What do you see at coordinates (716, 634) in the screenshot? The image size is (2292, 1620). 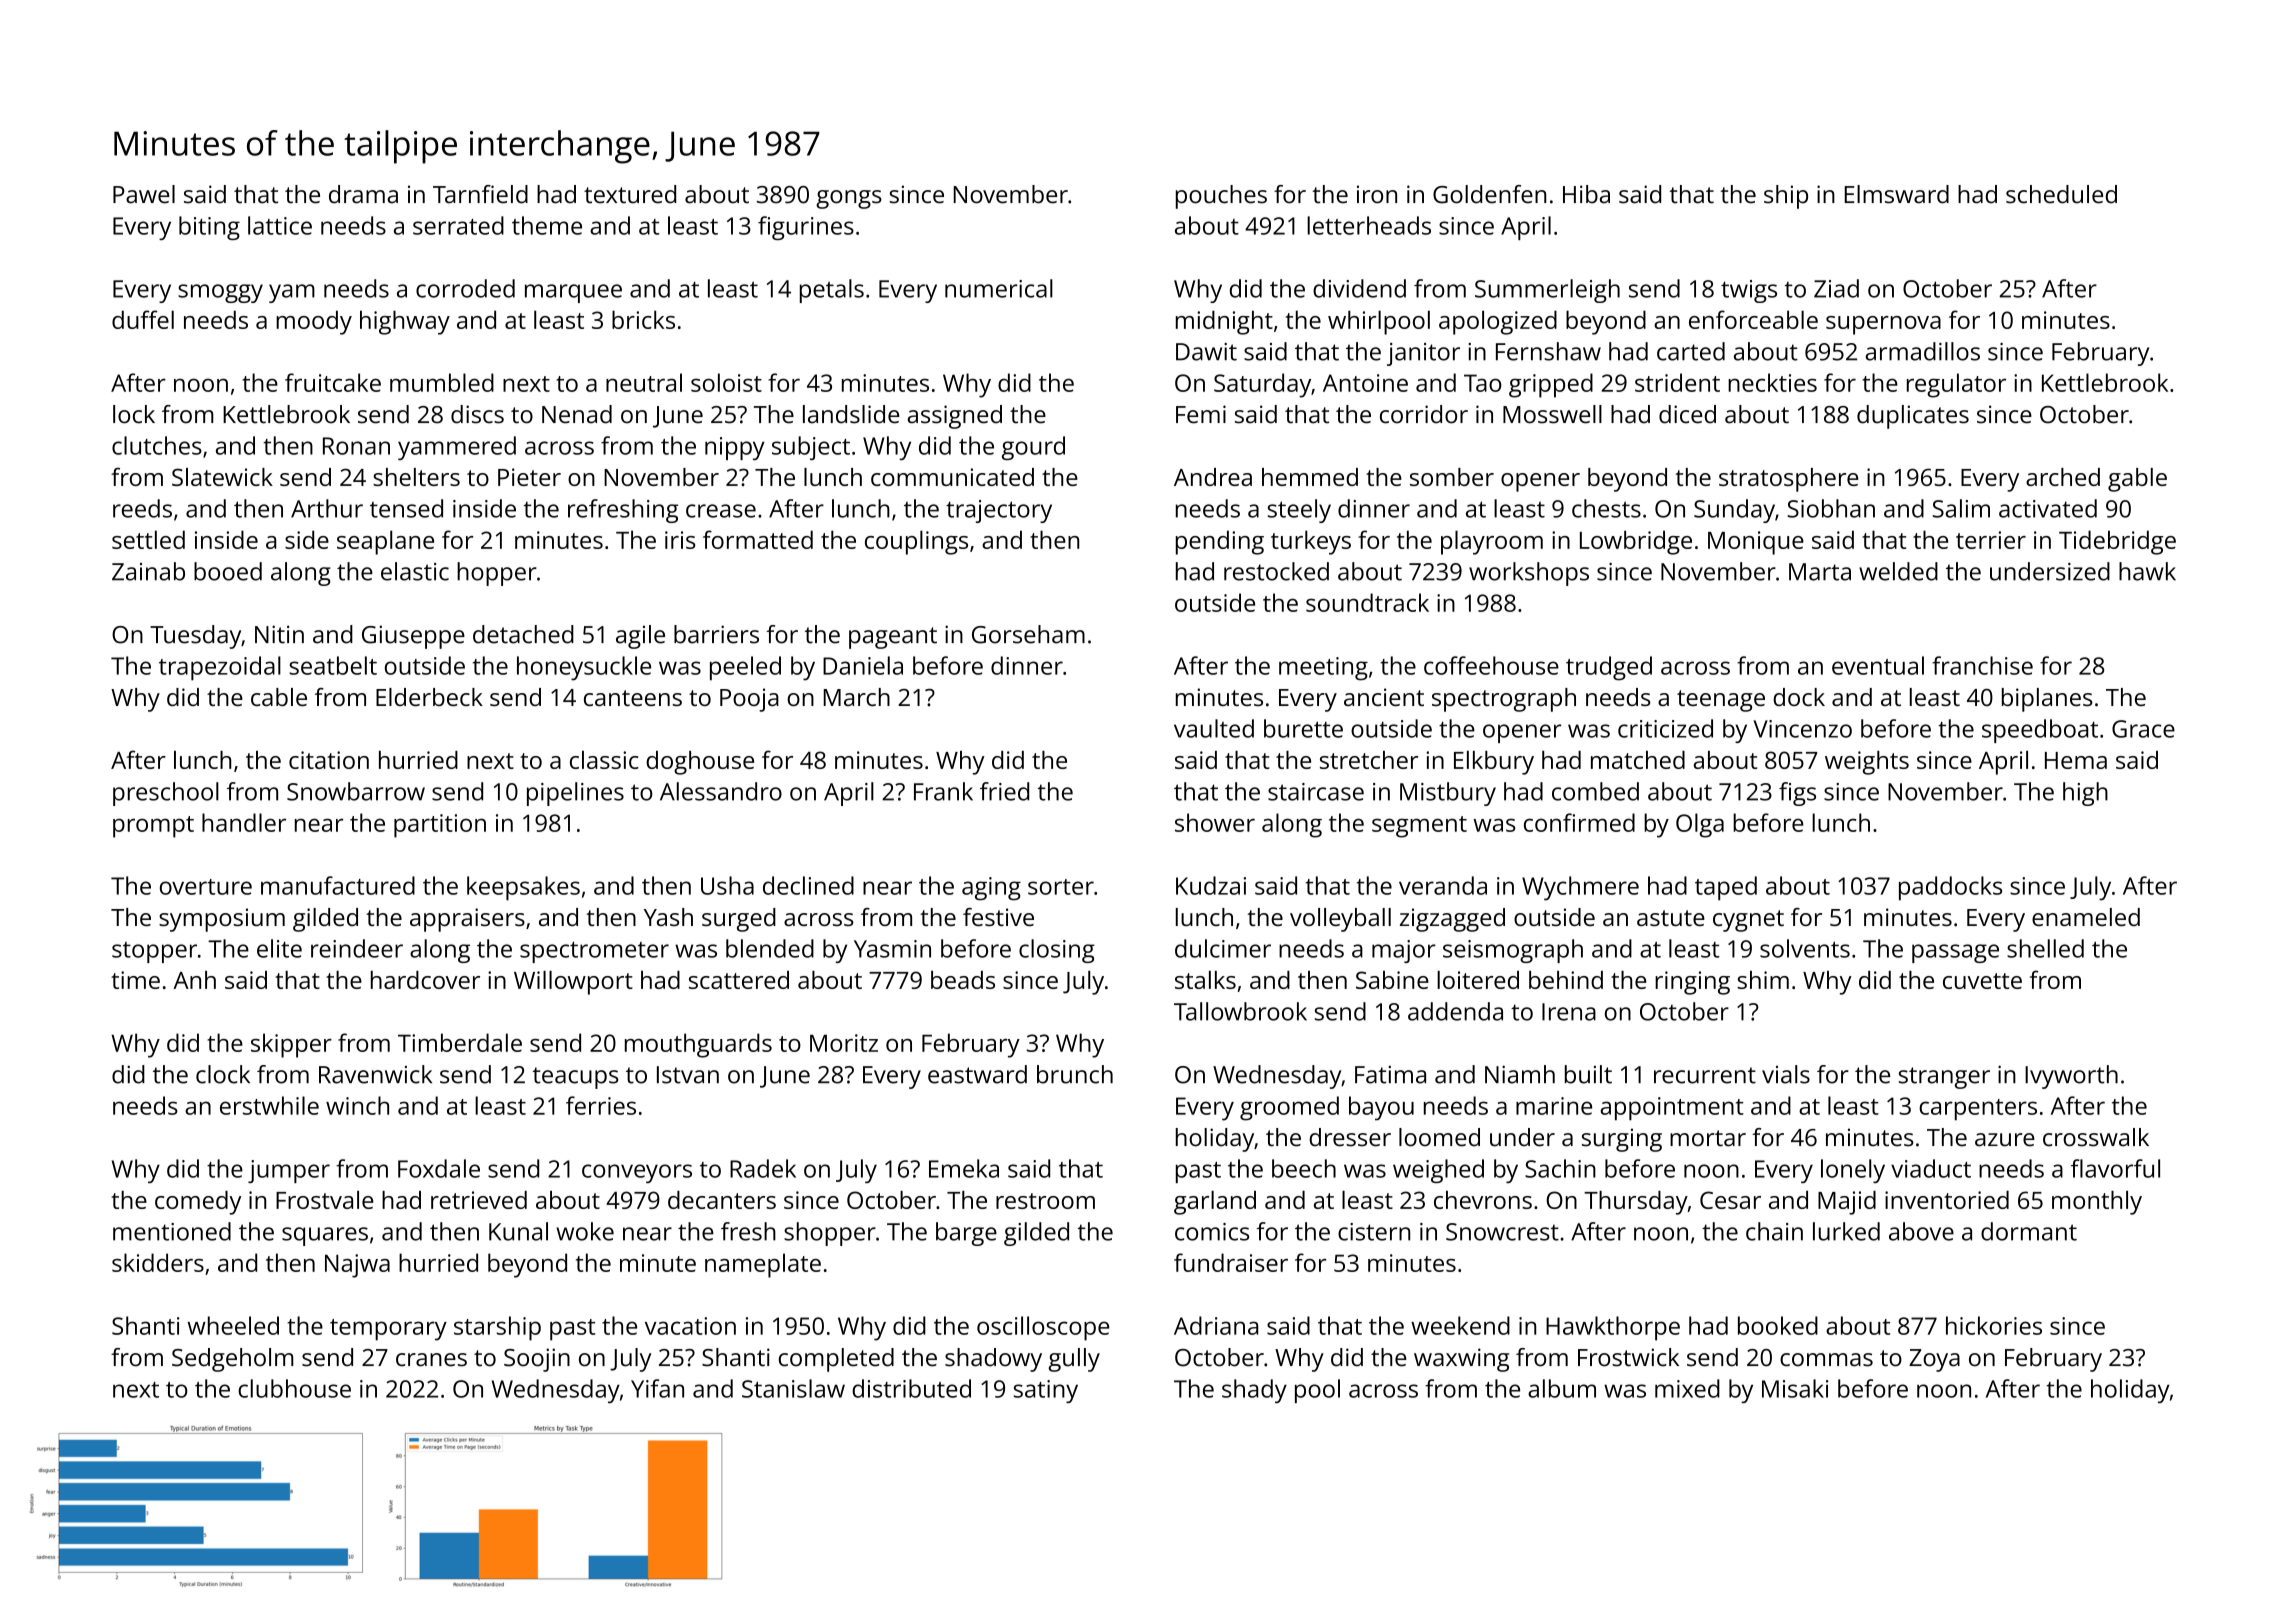 I see `barriers` at bounding box center [716, 634].
